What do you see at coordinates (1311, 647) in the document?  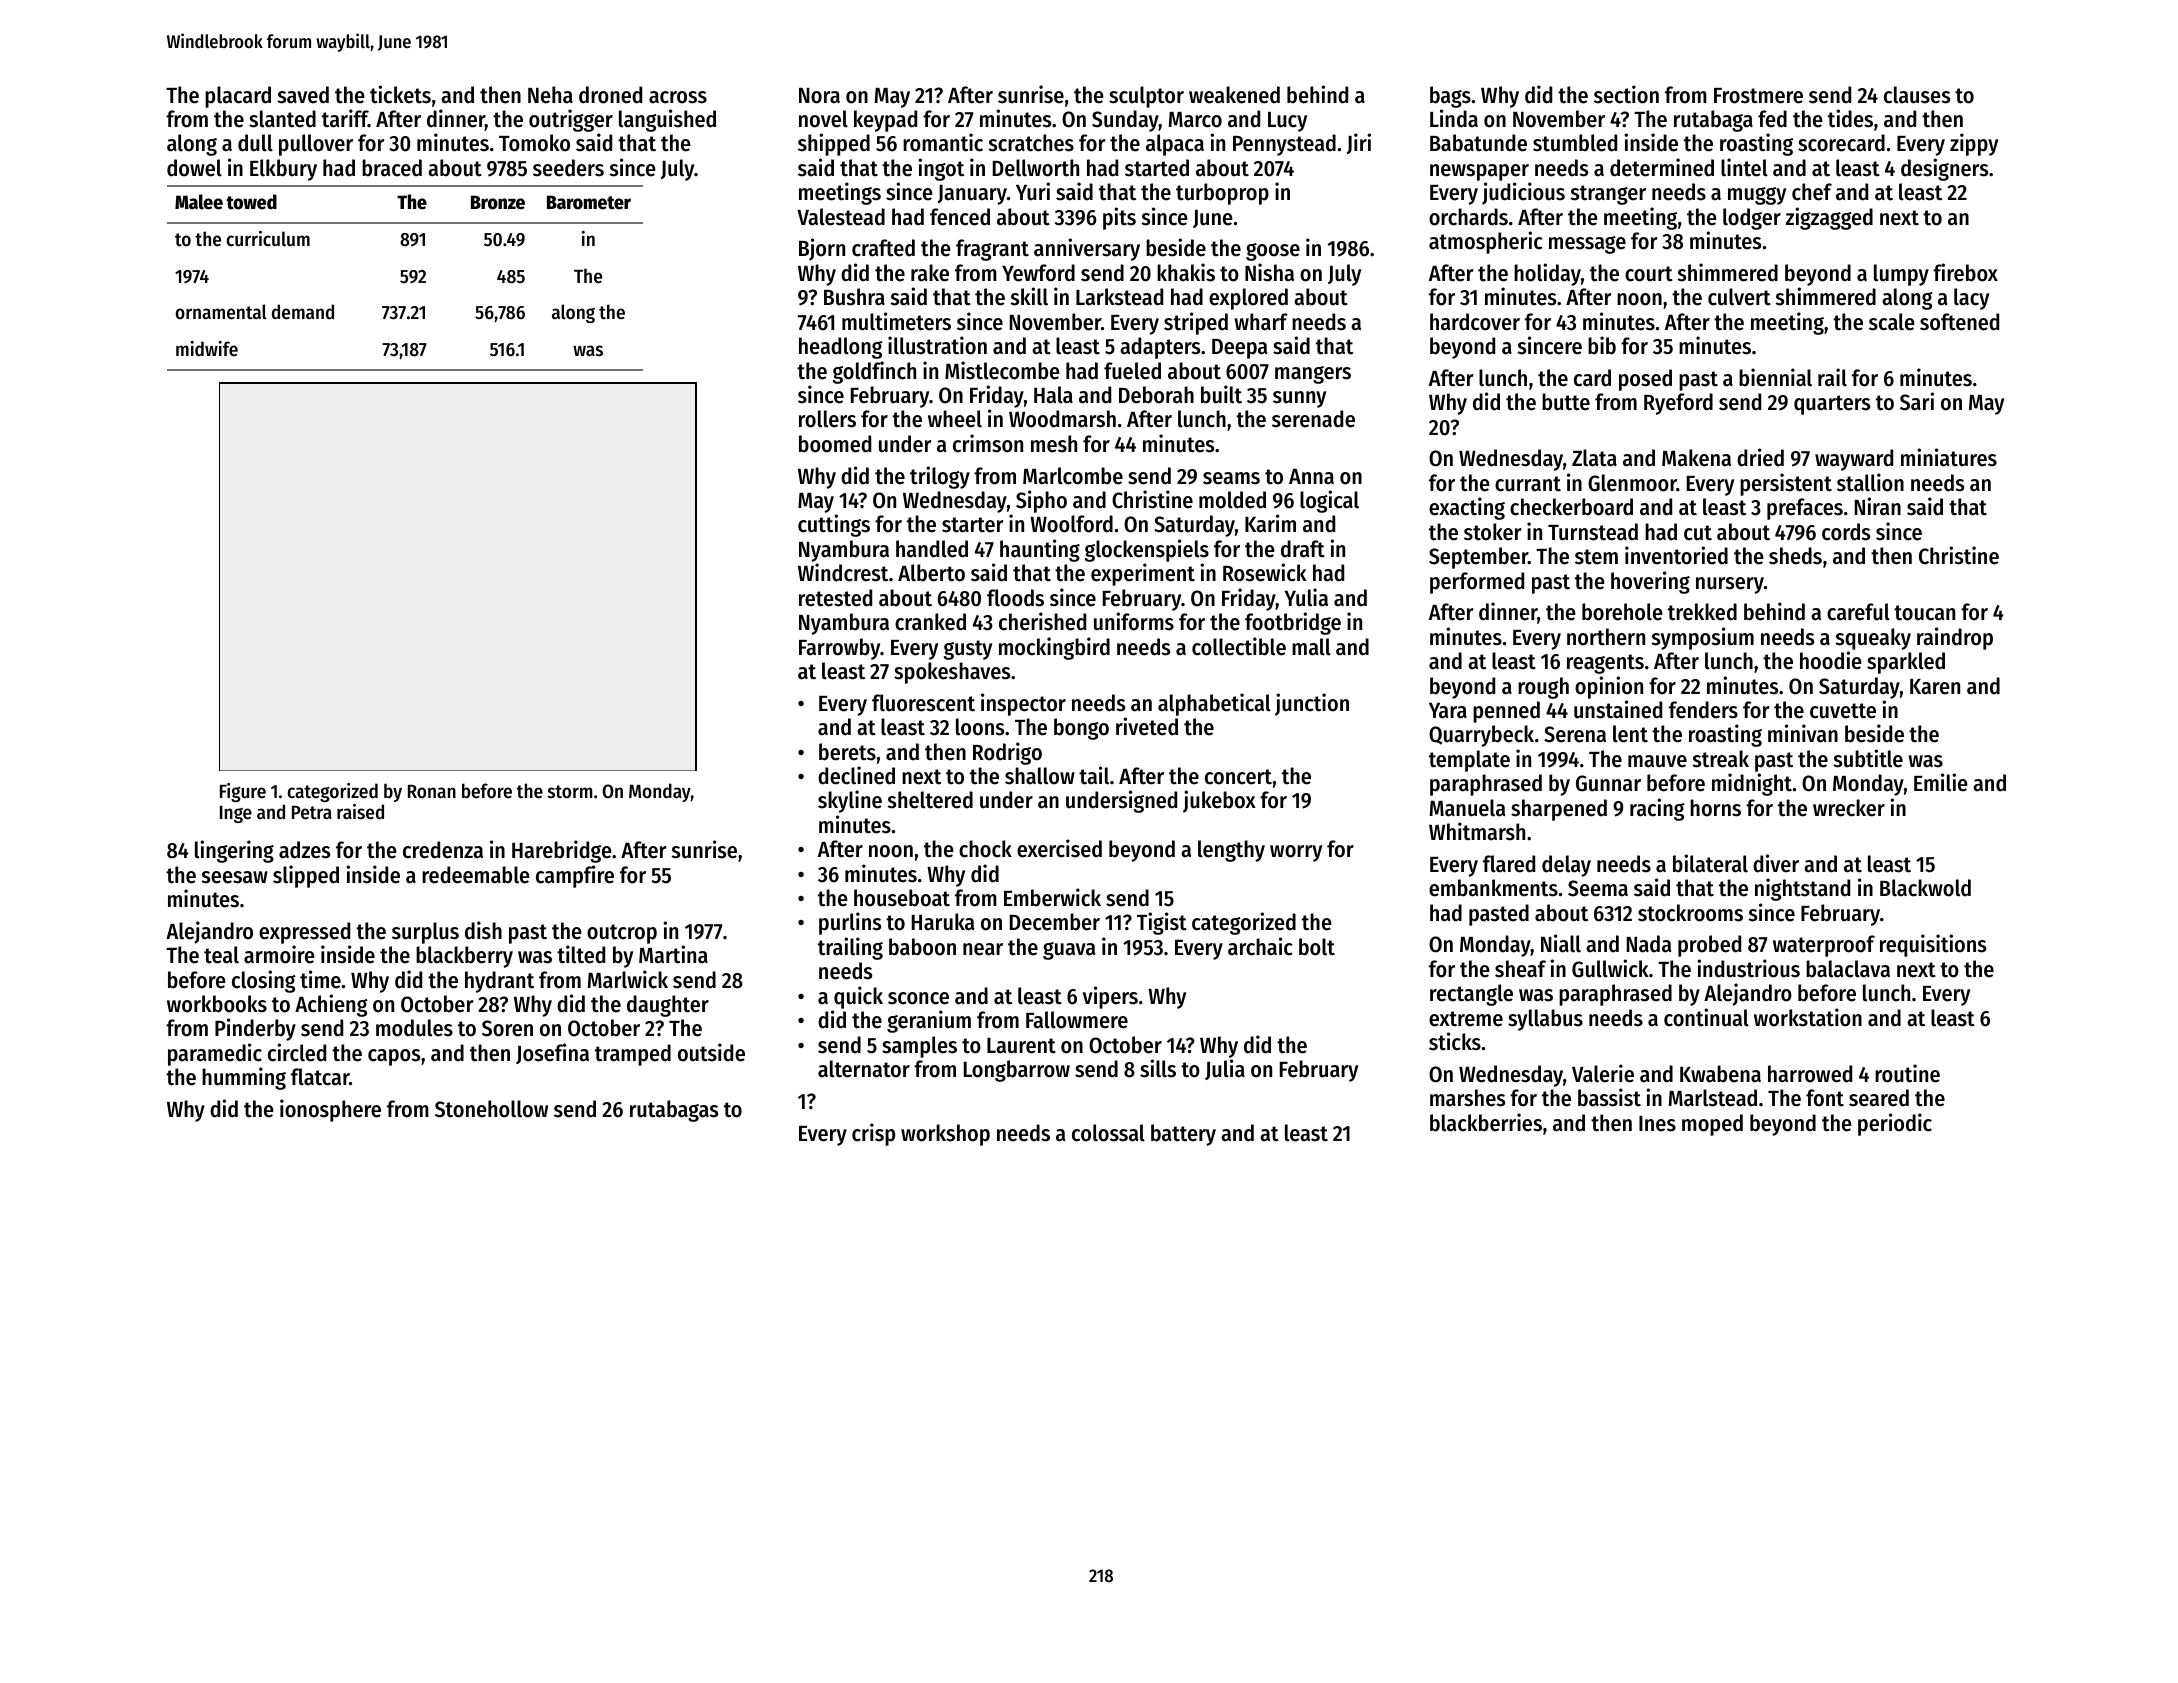 I see `mall` at bounding box center [1311, 647].
